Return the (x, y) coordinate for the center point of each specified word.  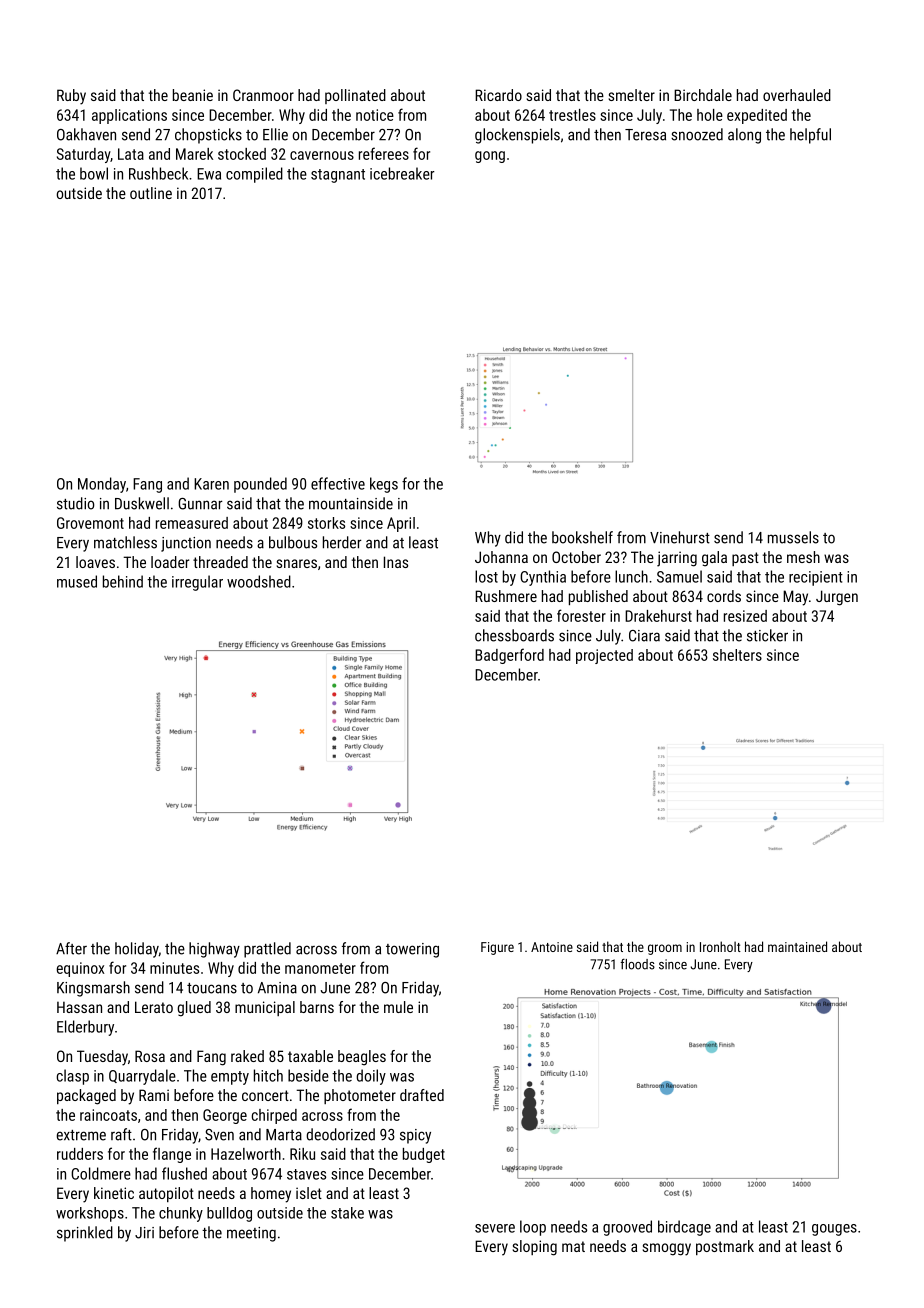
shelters (737, 655)
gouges (834, 1230)
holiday (137, 950)
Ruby (71, 97)
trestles (572, 115)
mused (77, 581)
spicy (415, 1136)
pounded (260, 485)
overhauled (797, 95)
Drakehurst (658, 616)
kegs (384, 485)
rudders (80, 1154)
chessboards (514, 635)
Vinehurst (680, 537)
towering (412, 950)
